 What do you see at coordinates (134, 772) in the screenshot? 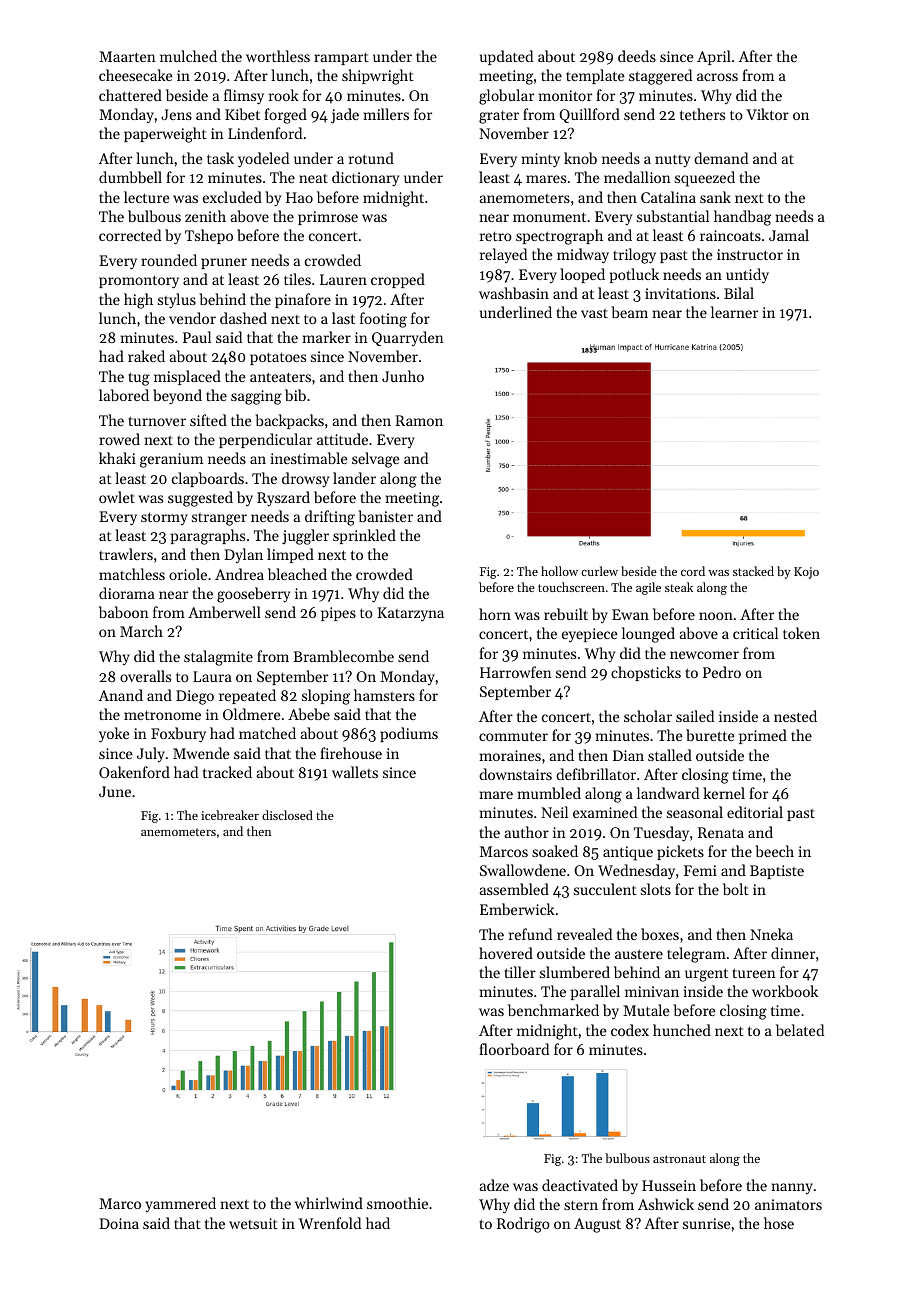
I see `Oakenford` at bounding box center [134, 772].
